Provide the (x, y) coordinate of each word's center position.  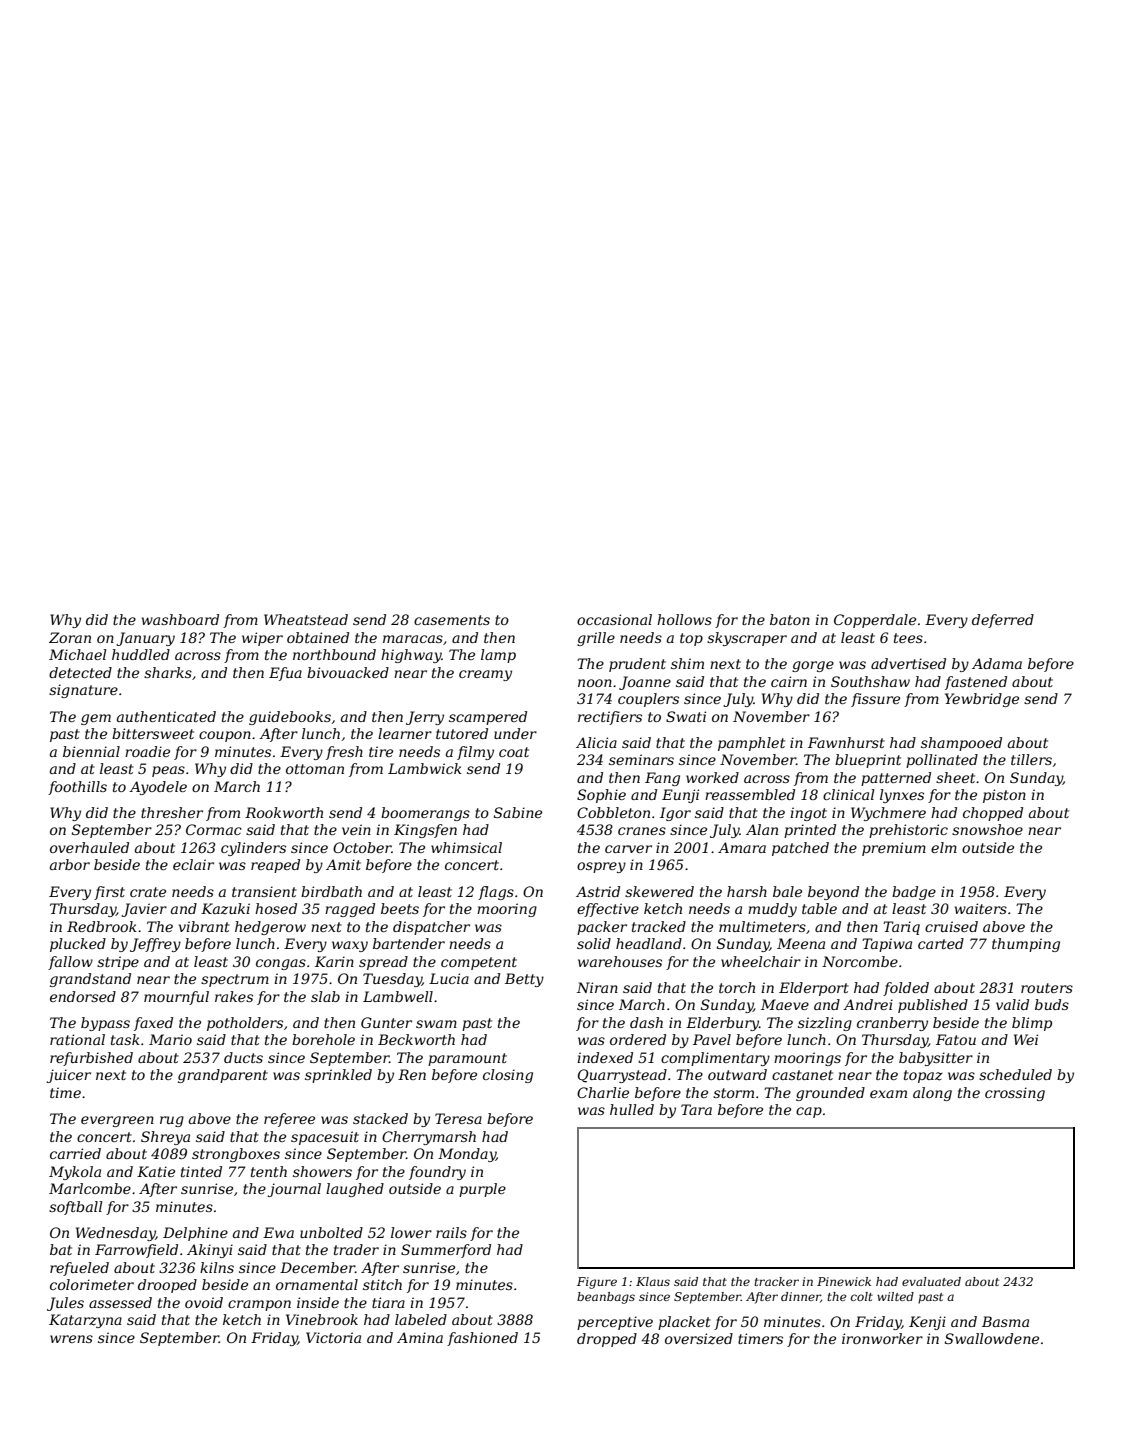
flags (496, 893)
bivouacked (348, 672)
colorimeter (92, 1284)
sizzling (825, 1024)
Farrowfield (136, 1251)
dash (646, 1022)
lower (411, 1232)
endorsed (83, 996)
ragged (350, 910)
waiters (981, 908)
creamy (485, 675)
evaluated (931, 1281)
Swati (686, 716)
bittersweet (153, 733)
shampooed (961, 744)
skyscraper (747, 639)
